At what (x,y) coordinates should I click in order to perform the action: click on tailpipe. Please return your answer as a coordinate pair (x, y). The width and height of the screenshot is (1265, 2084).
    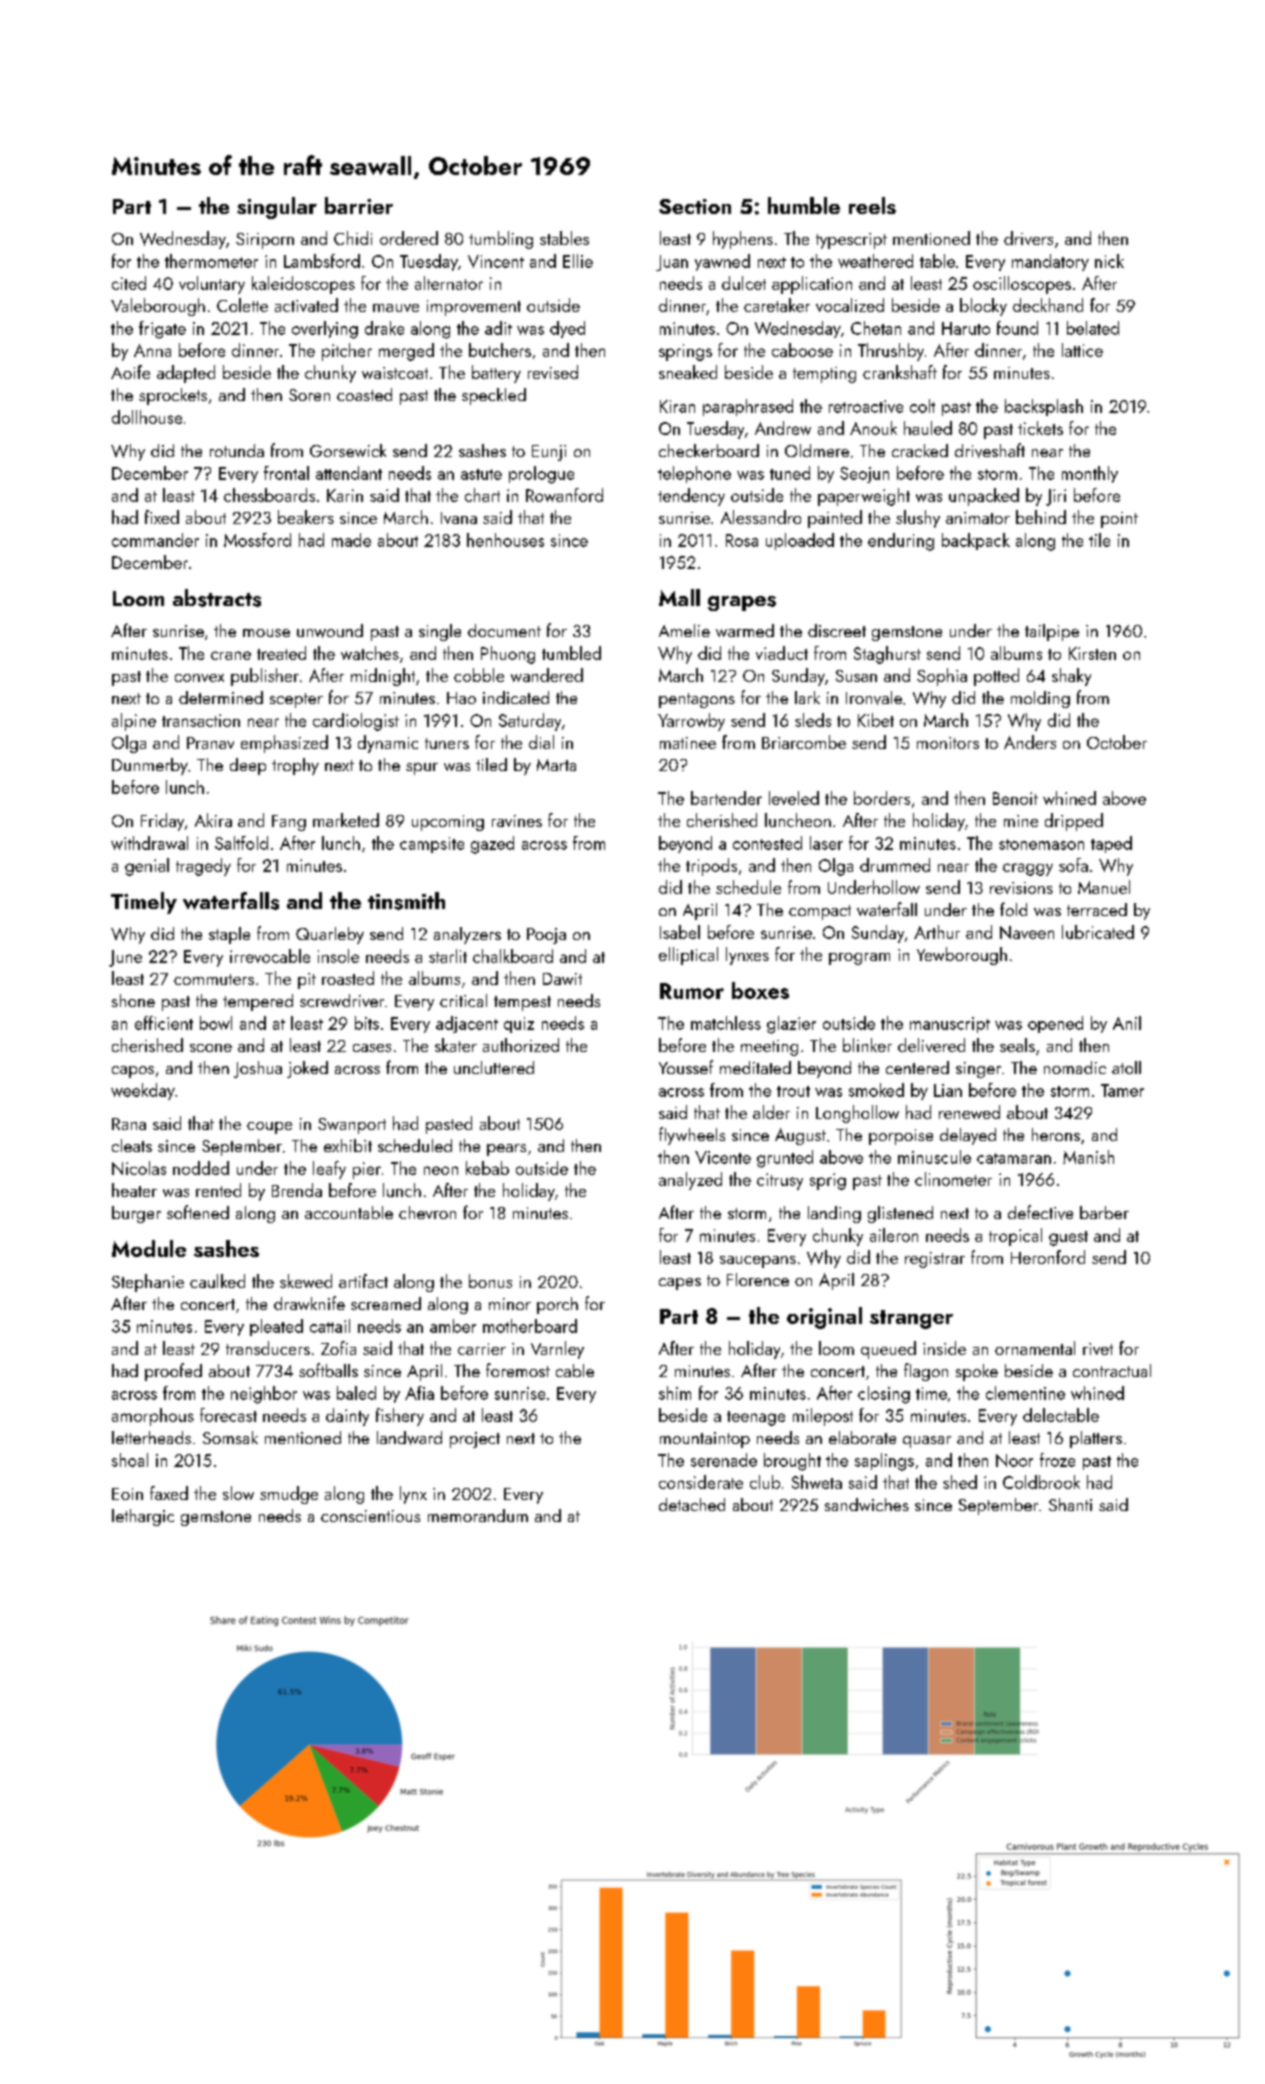
    Looking at the image, I should click on (1052, 632).
